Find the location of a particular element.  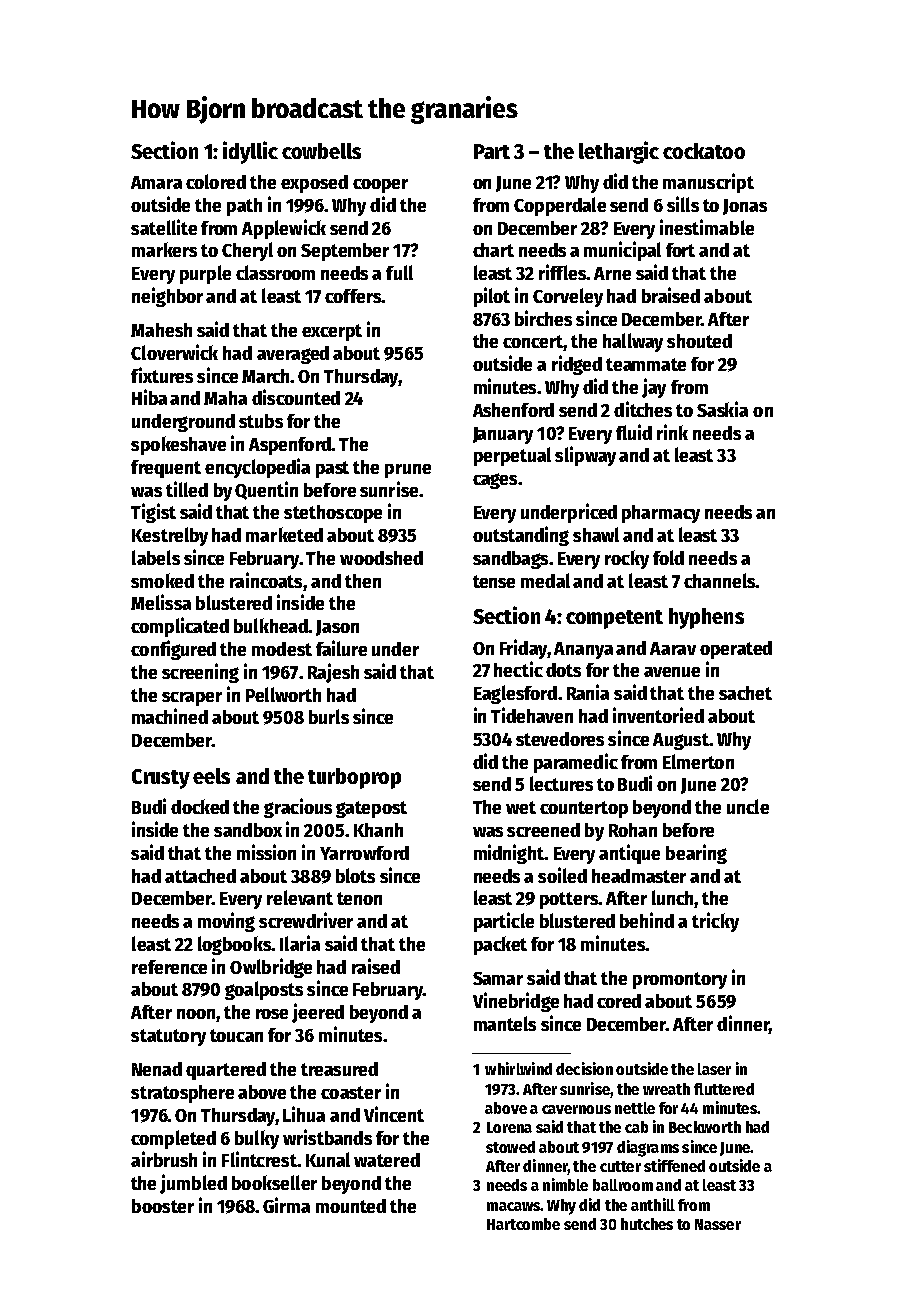

Girma is located at coordinates (286, 1205).
